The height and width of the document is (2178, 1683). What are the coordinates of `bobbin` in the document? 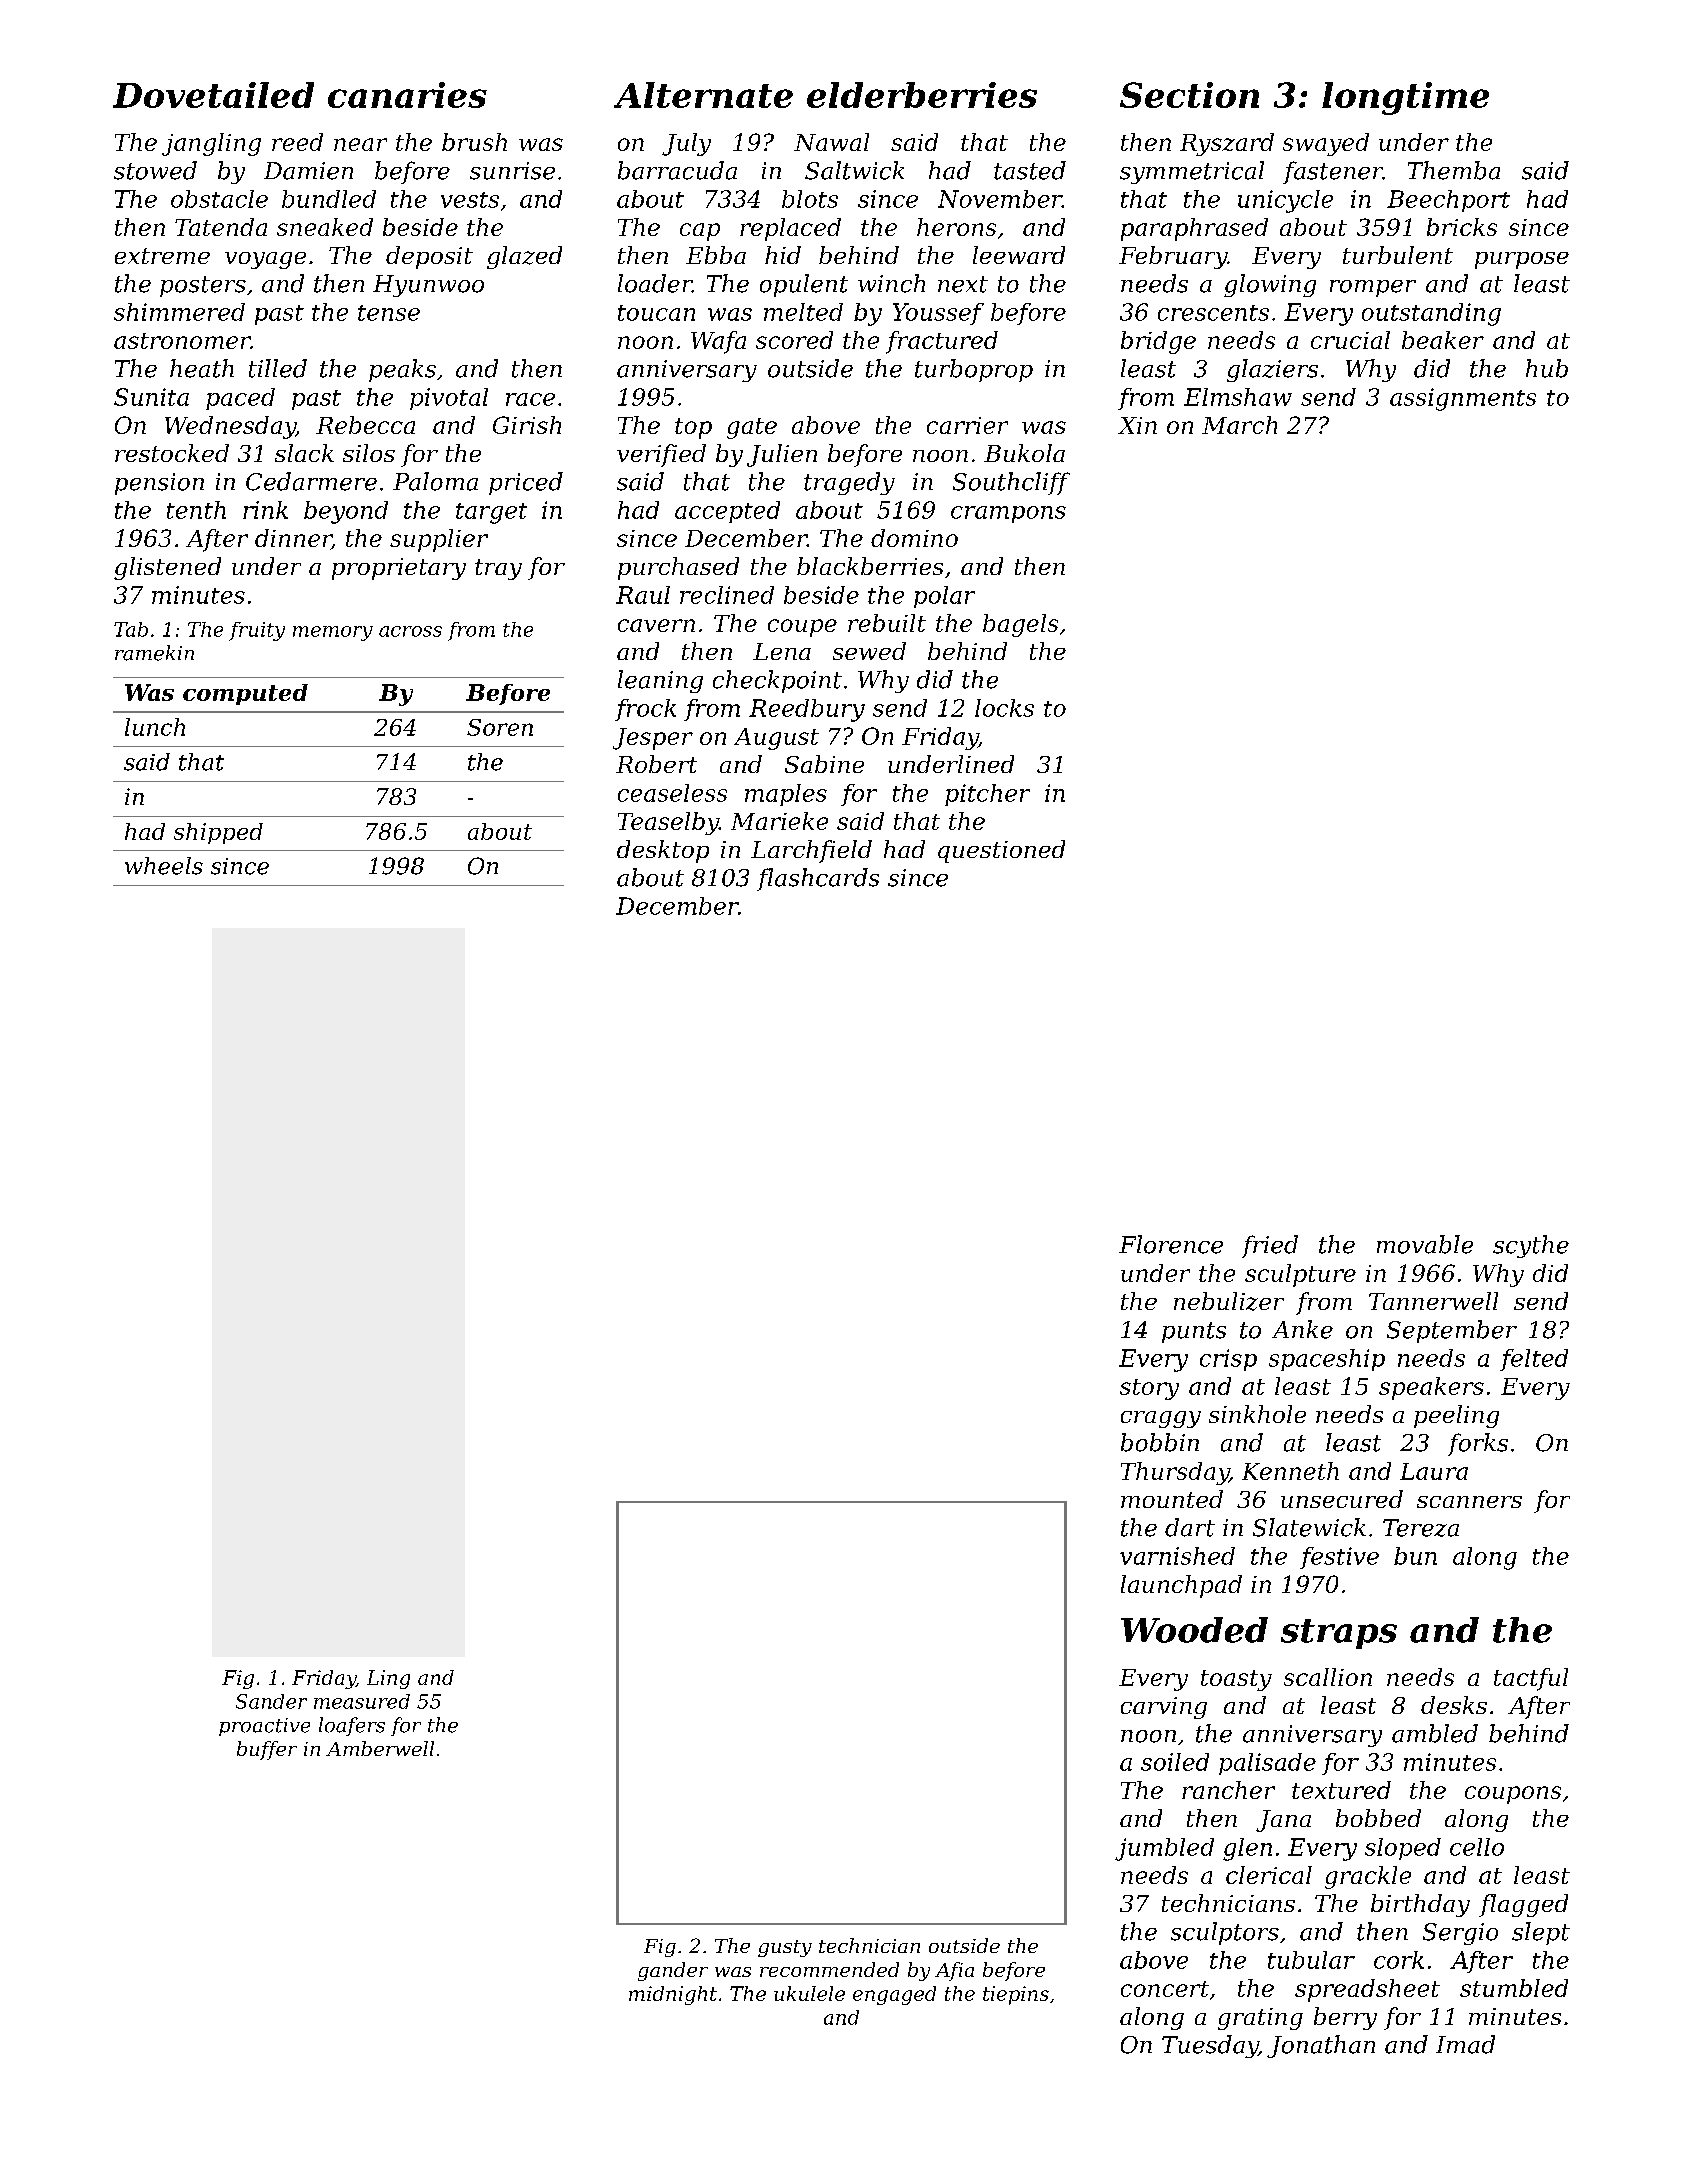 It's located at (1160, 1442).
